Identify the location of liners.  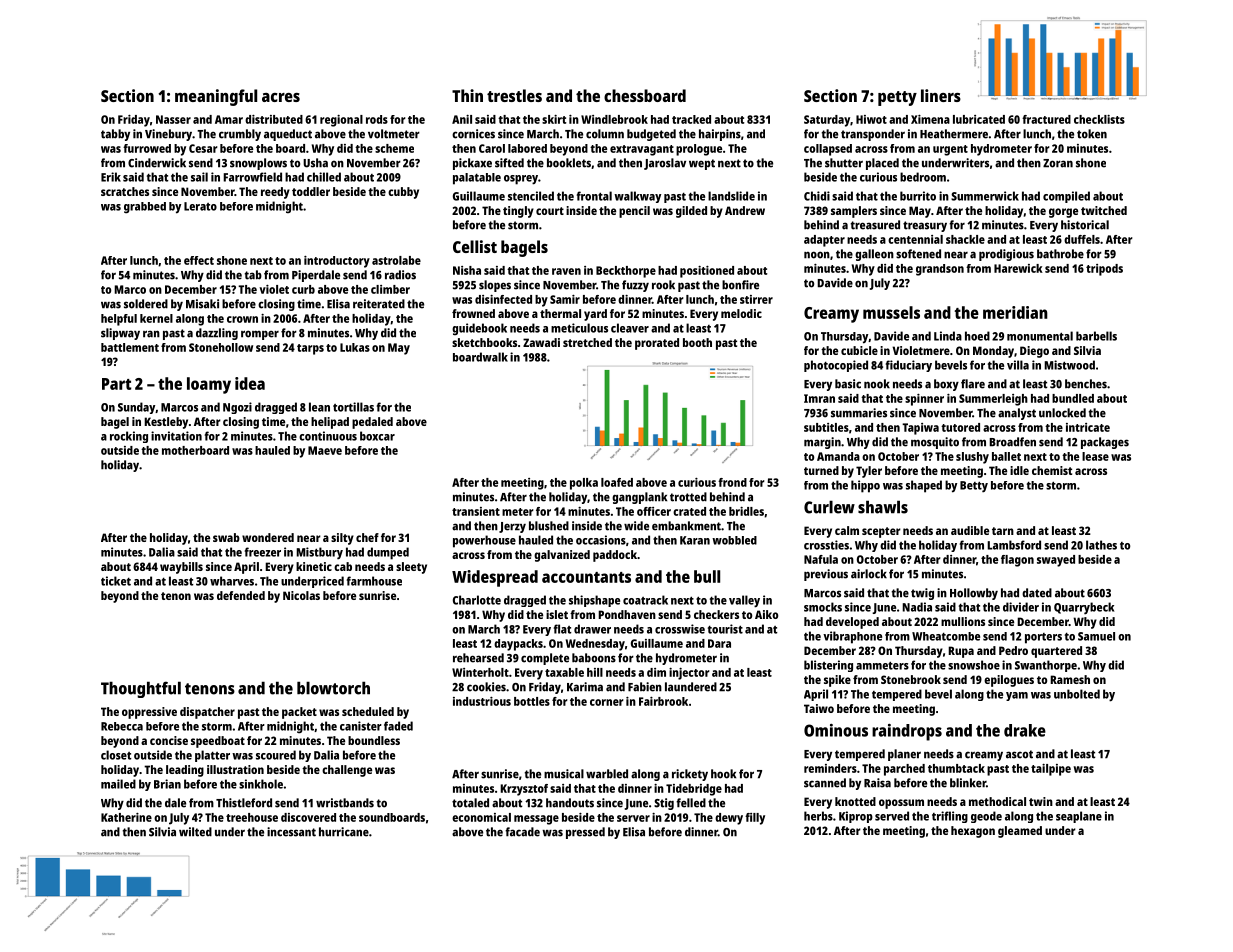
(941, 95).
